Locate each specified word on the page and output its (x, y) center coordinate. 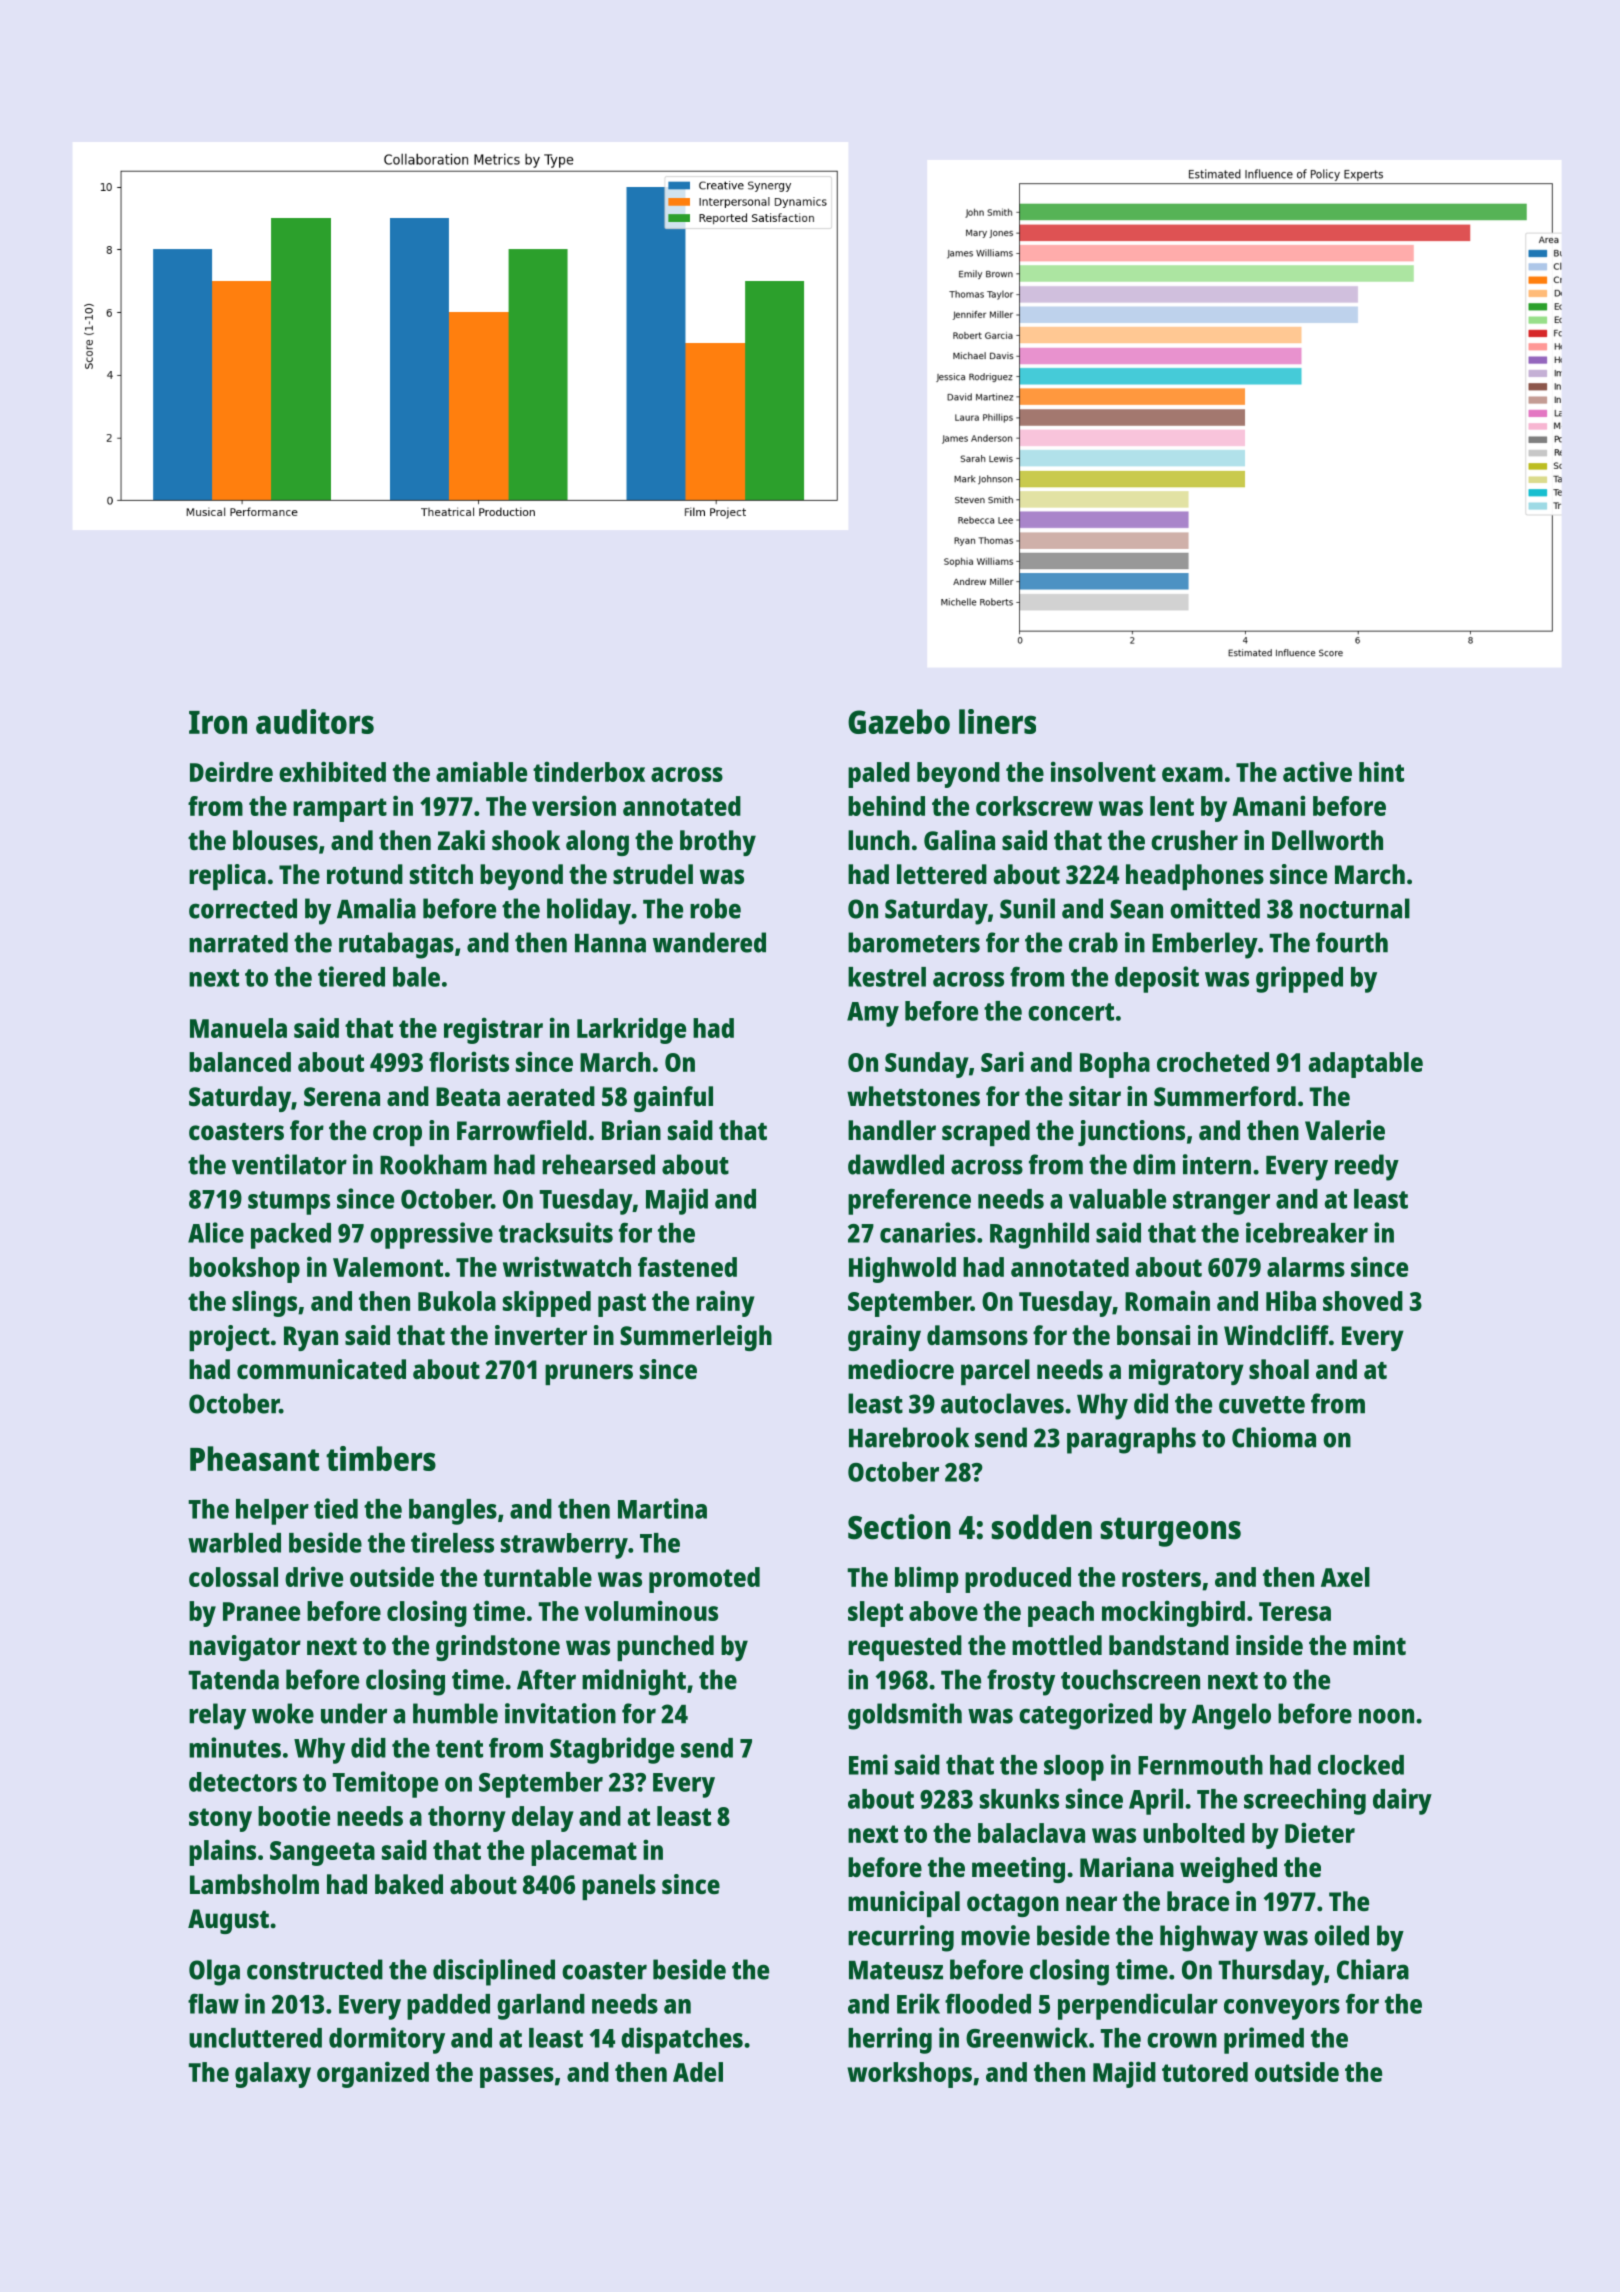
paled (879, 775)
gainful (673, 1099)
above (943, 1611)
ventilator (289, 1164)
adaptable (1365, 1065)
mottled (1057, 1645)
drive (314, 1576)
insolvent (1103, 771)
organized (373, 2074)
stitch (441, 874)
